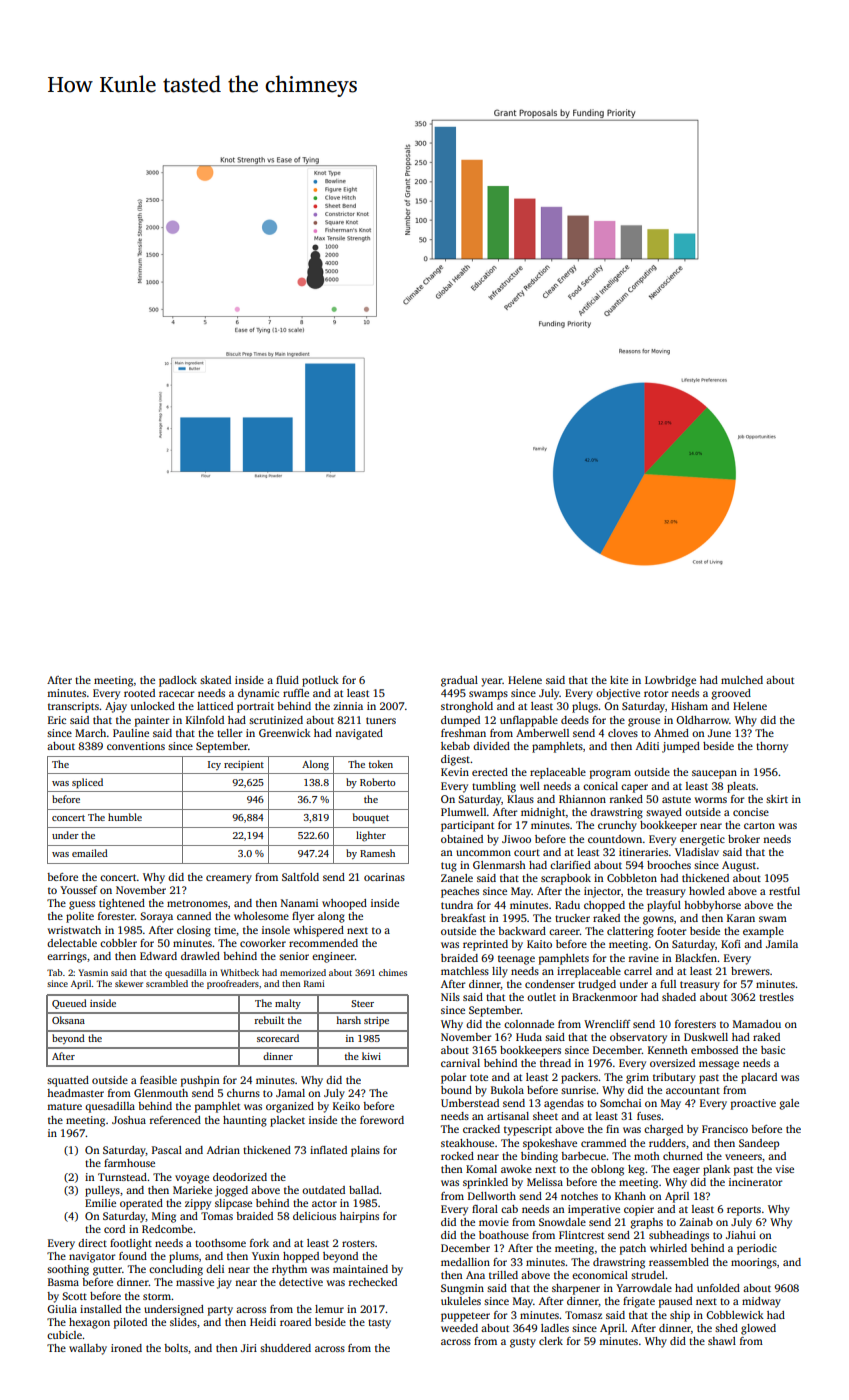  I want to click on deodorized, so click(240, 1177).
